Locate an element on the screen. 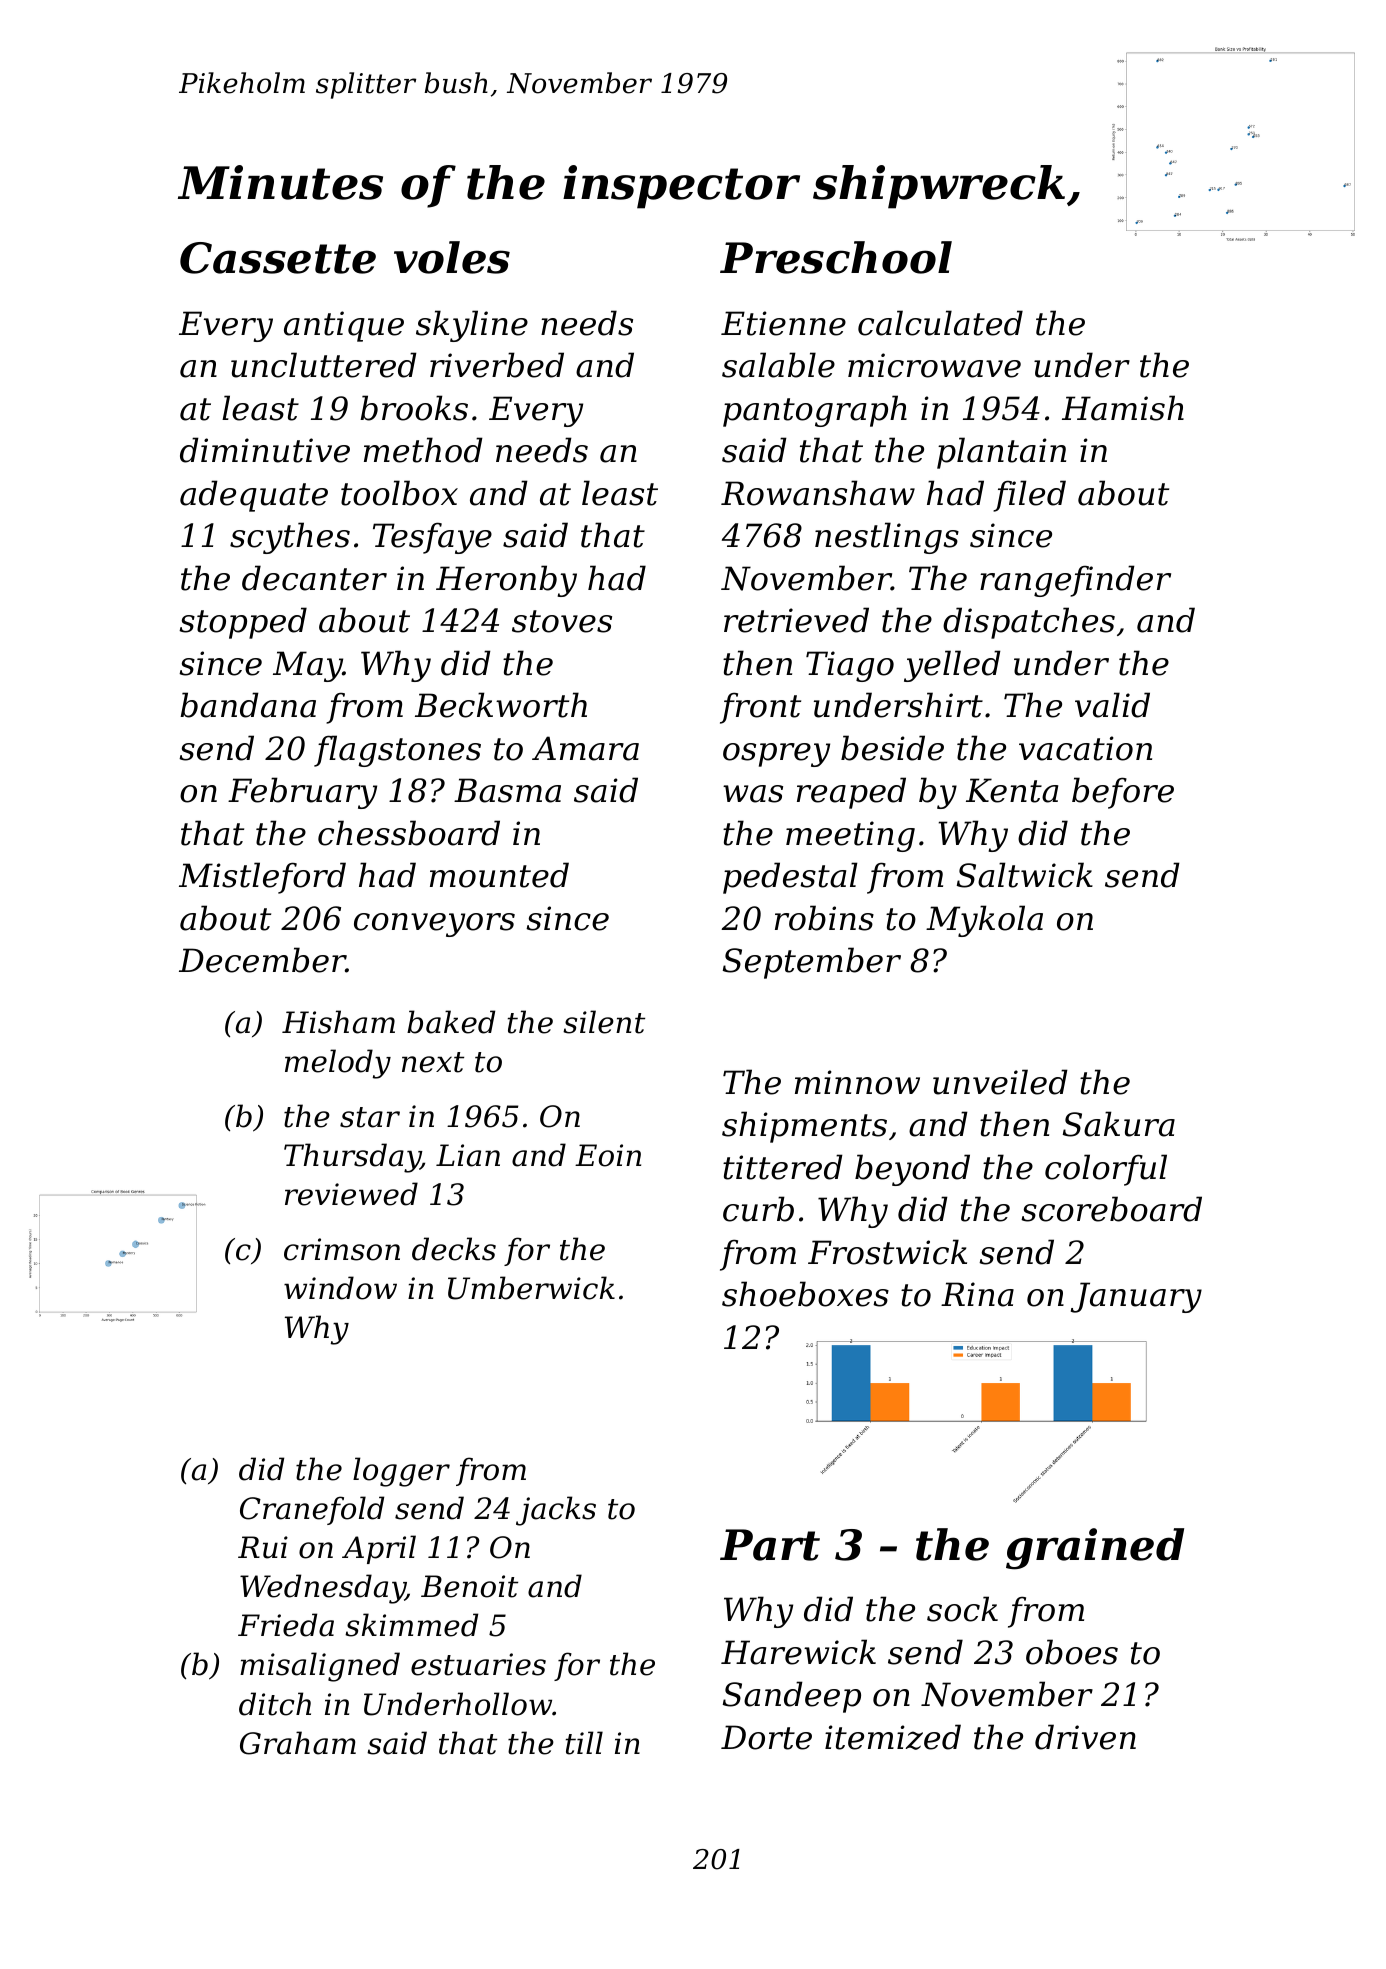  Preschool is located at coordinates (836, 257).
